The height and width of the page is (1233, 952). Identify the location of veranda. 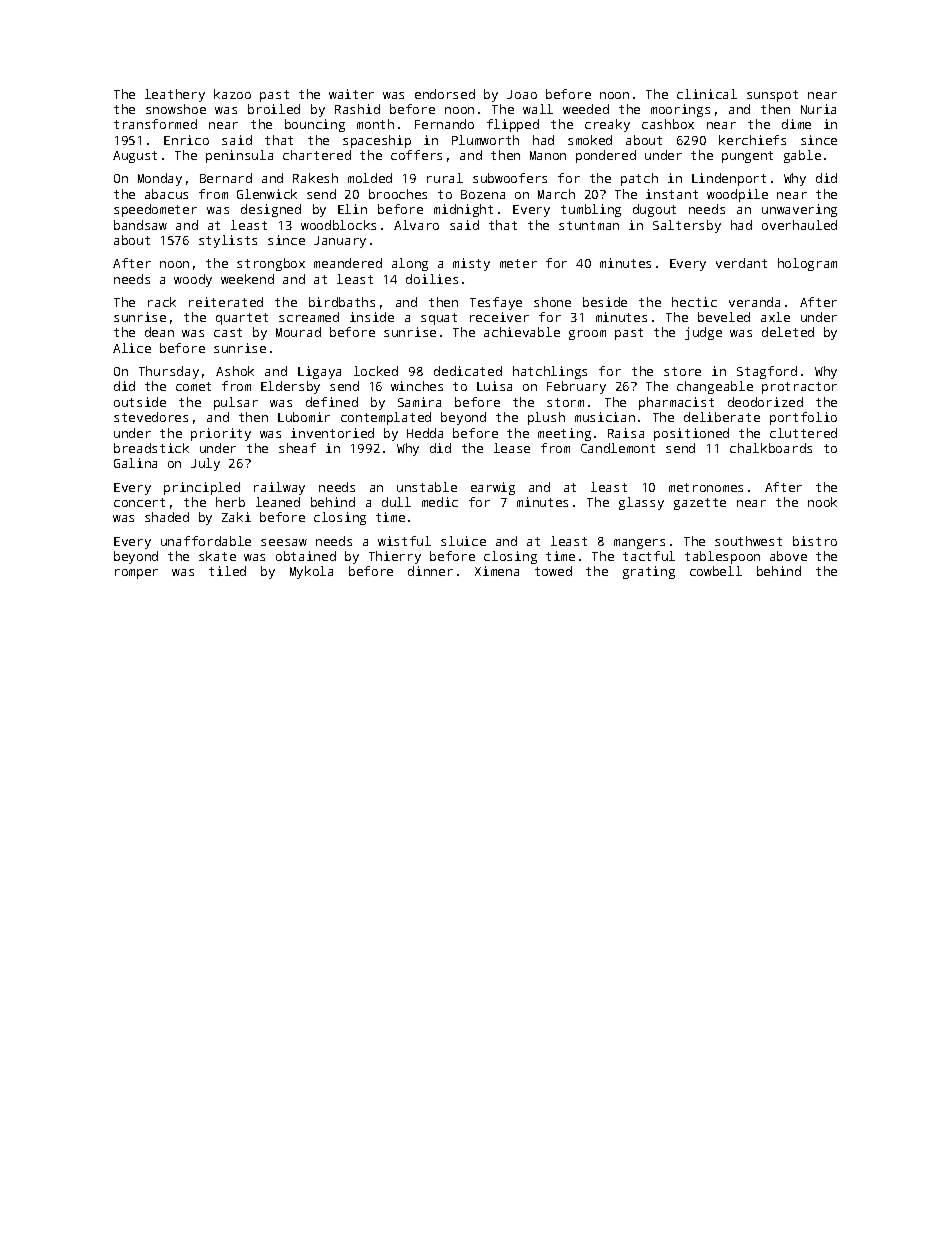
(754, 302).
